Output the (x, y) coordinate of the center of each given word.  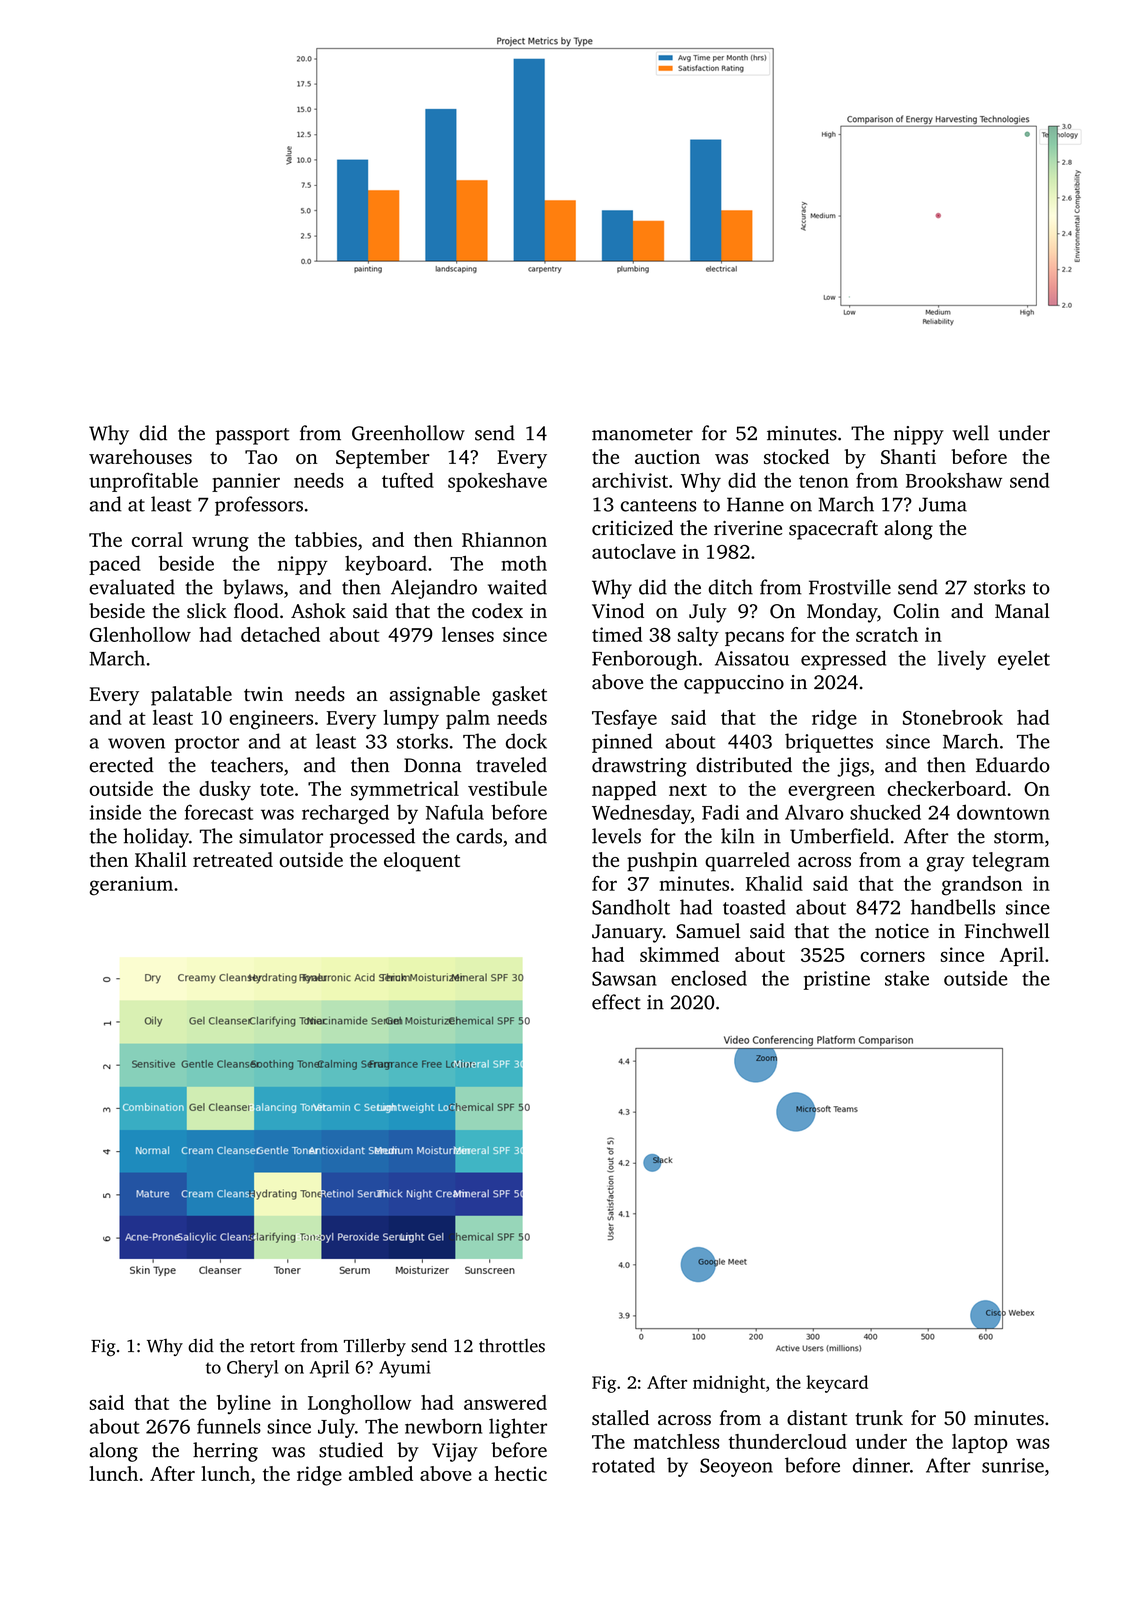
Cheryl (252, 1369)
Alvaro (814, 812)
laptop (979, 1443)
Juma (943, 504)
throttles (512, 1346)
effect (616, 1002)
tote (277, 789)
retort (272, 1347)
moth (524, 563)
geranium (131, 886)
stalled (620, 1417)
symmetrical (405, 791)
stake (907, 978)
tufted (408, 480)
